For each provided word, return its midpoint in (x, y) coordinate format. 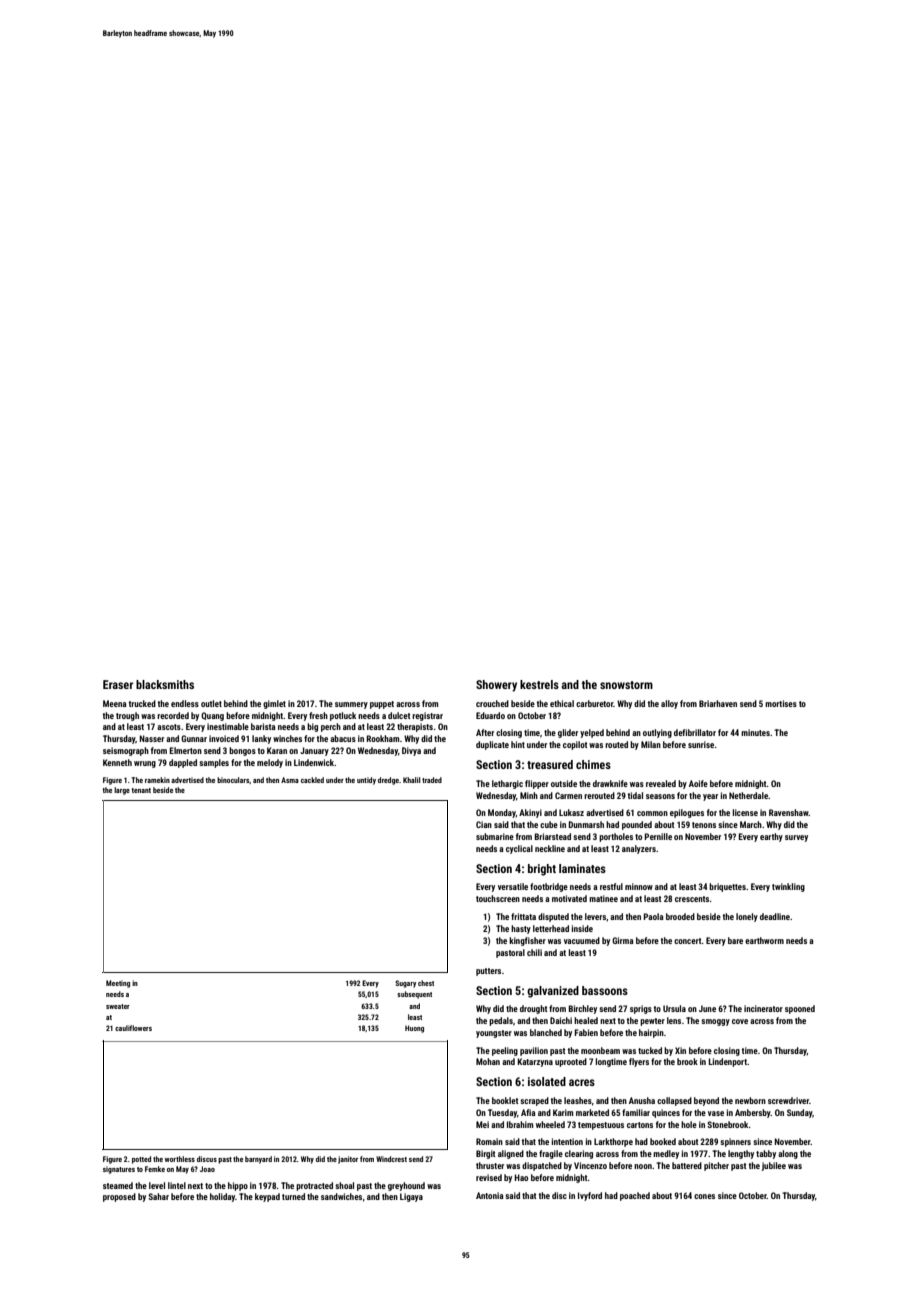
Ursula (674, 1008)
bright (542, 870)
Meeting (118, 984)
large (122, 791)
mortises (781, 703)
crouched (492, 703)
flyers (639, 1062)
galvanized (553, 992)
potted (141, 1160)
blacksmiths (165, 684)
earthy (771, 837)
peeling (505, 1051)
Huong (414, 1029)
